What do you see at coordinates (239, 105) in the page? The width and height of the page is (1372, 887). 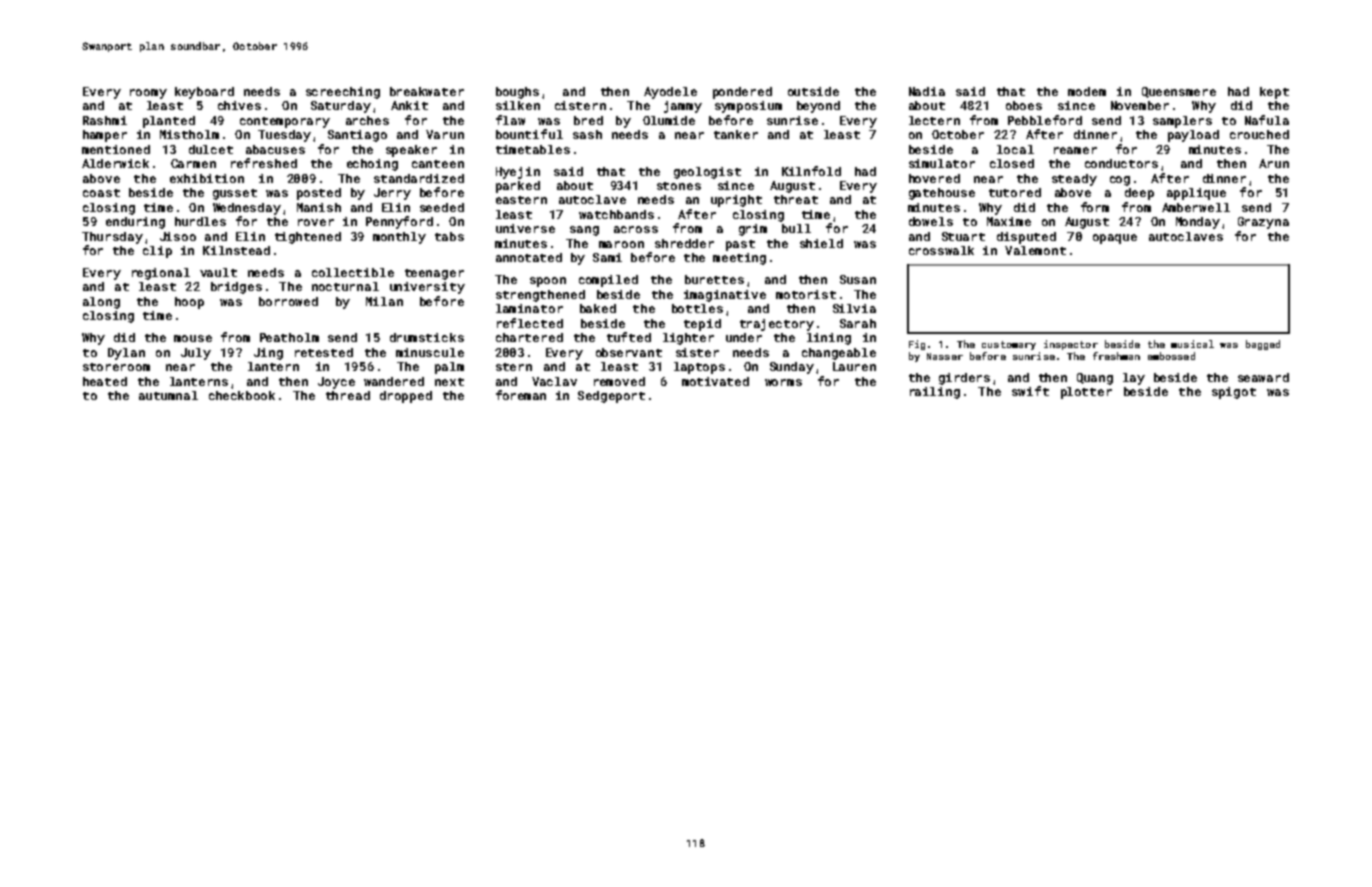 I see `chives` at bounding box center [239, 105].
